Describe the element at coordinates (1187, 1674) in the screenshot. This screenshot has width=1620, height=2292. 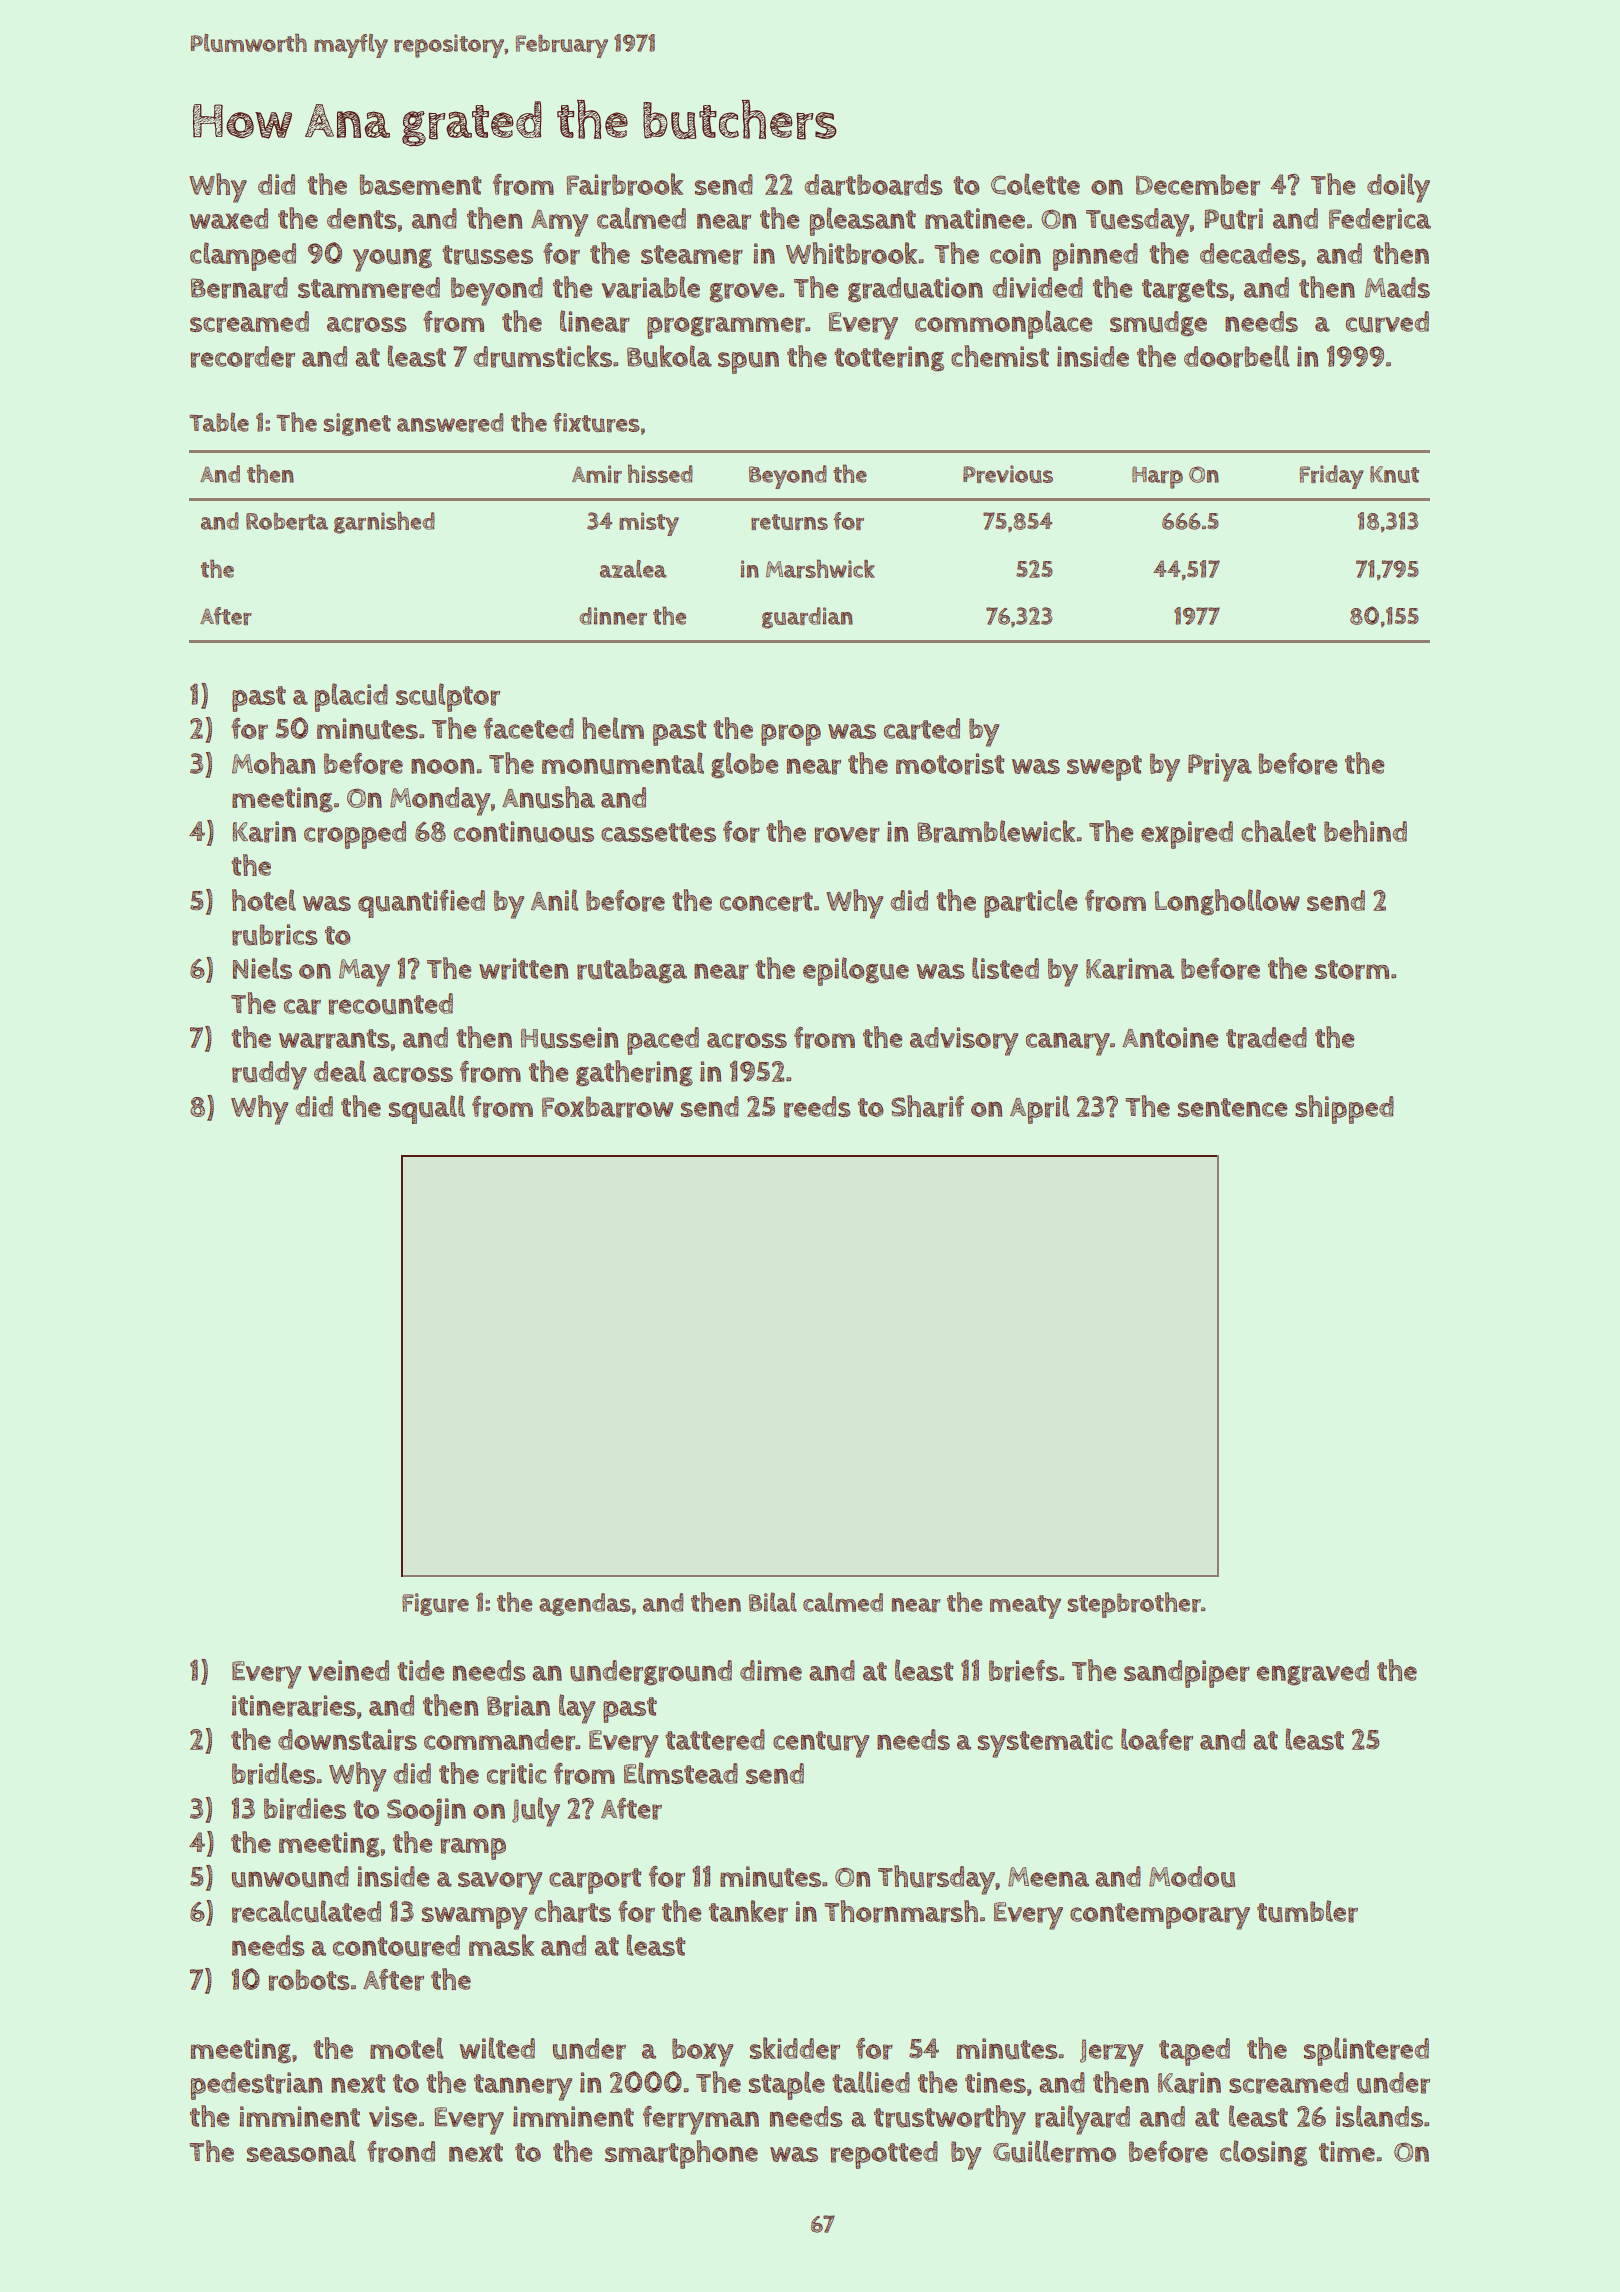
I see `sandpiper` at that location.
